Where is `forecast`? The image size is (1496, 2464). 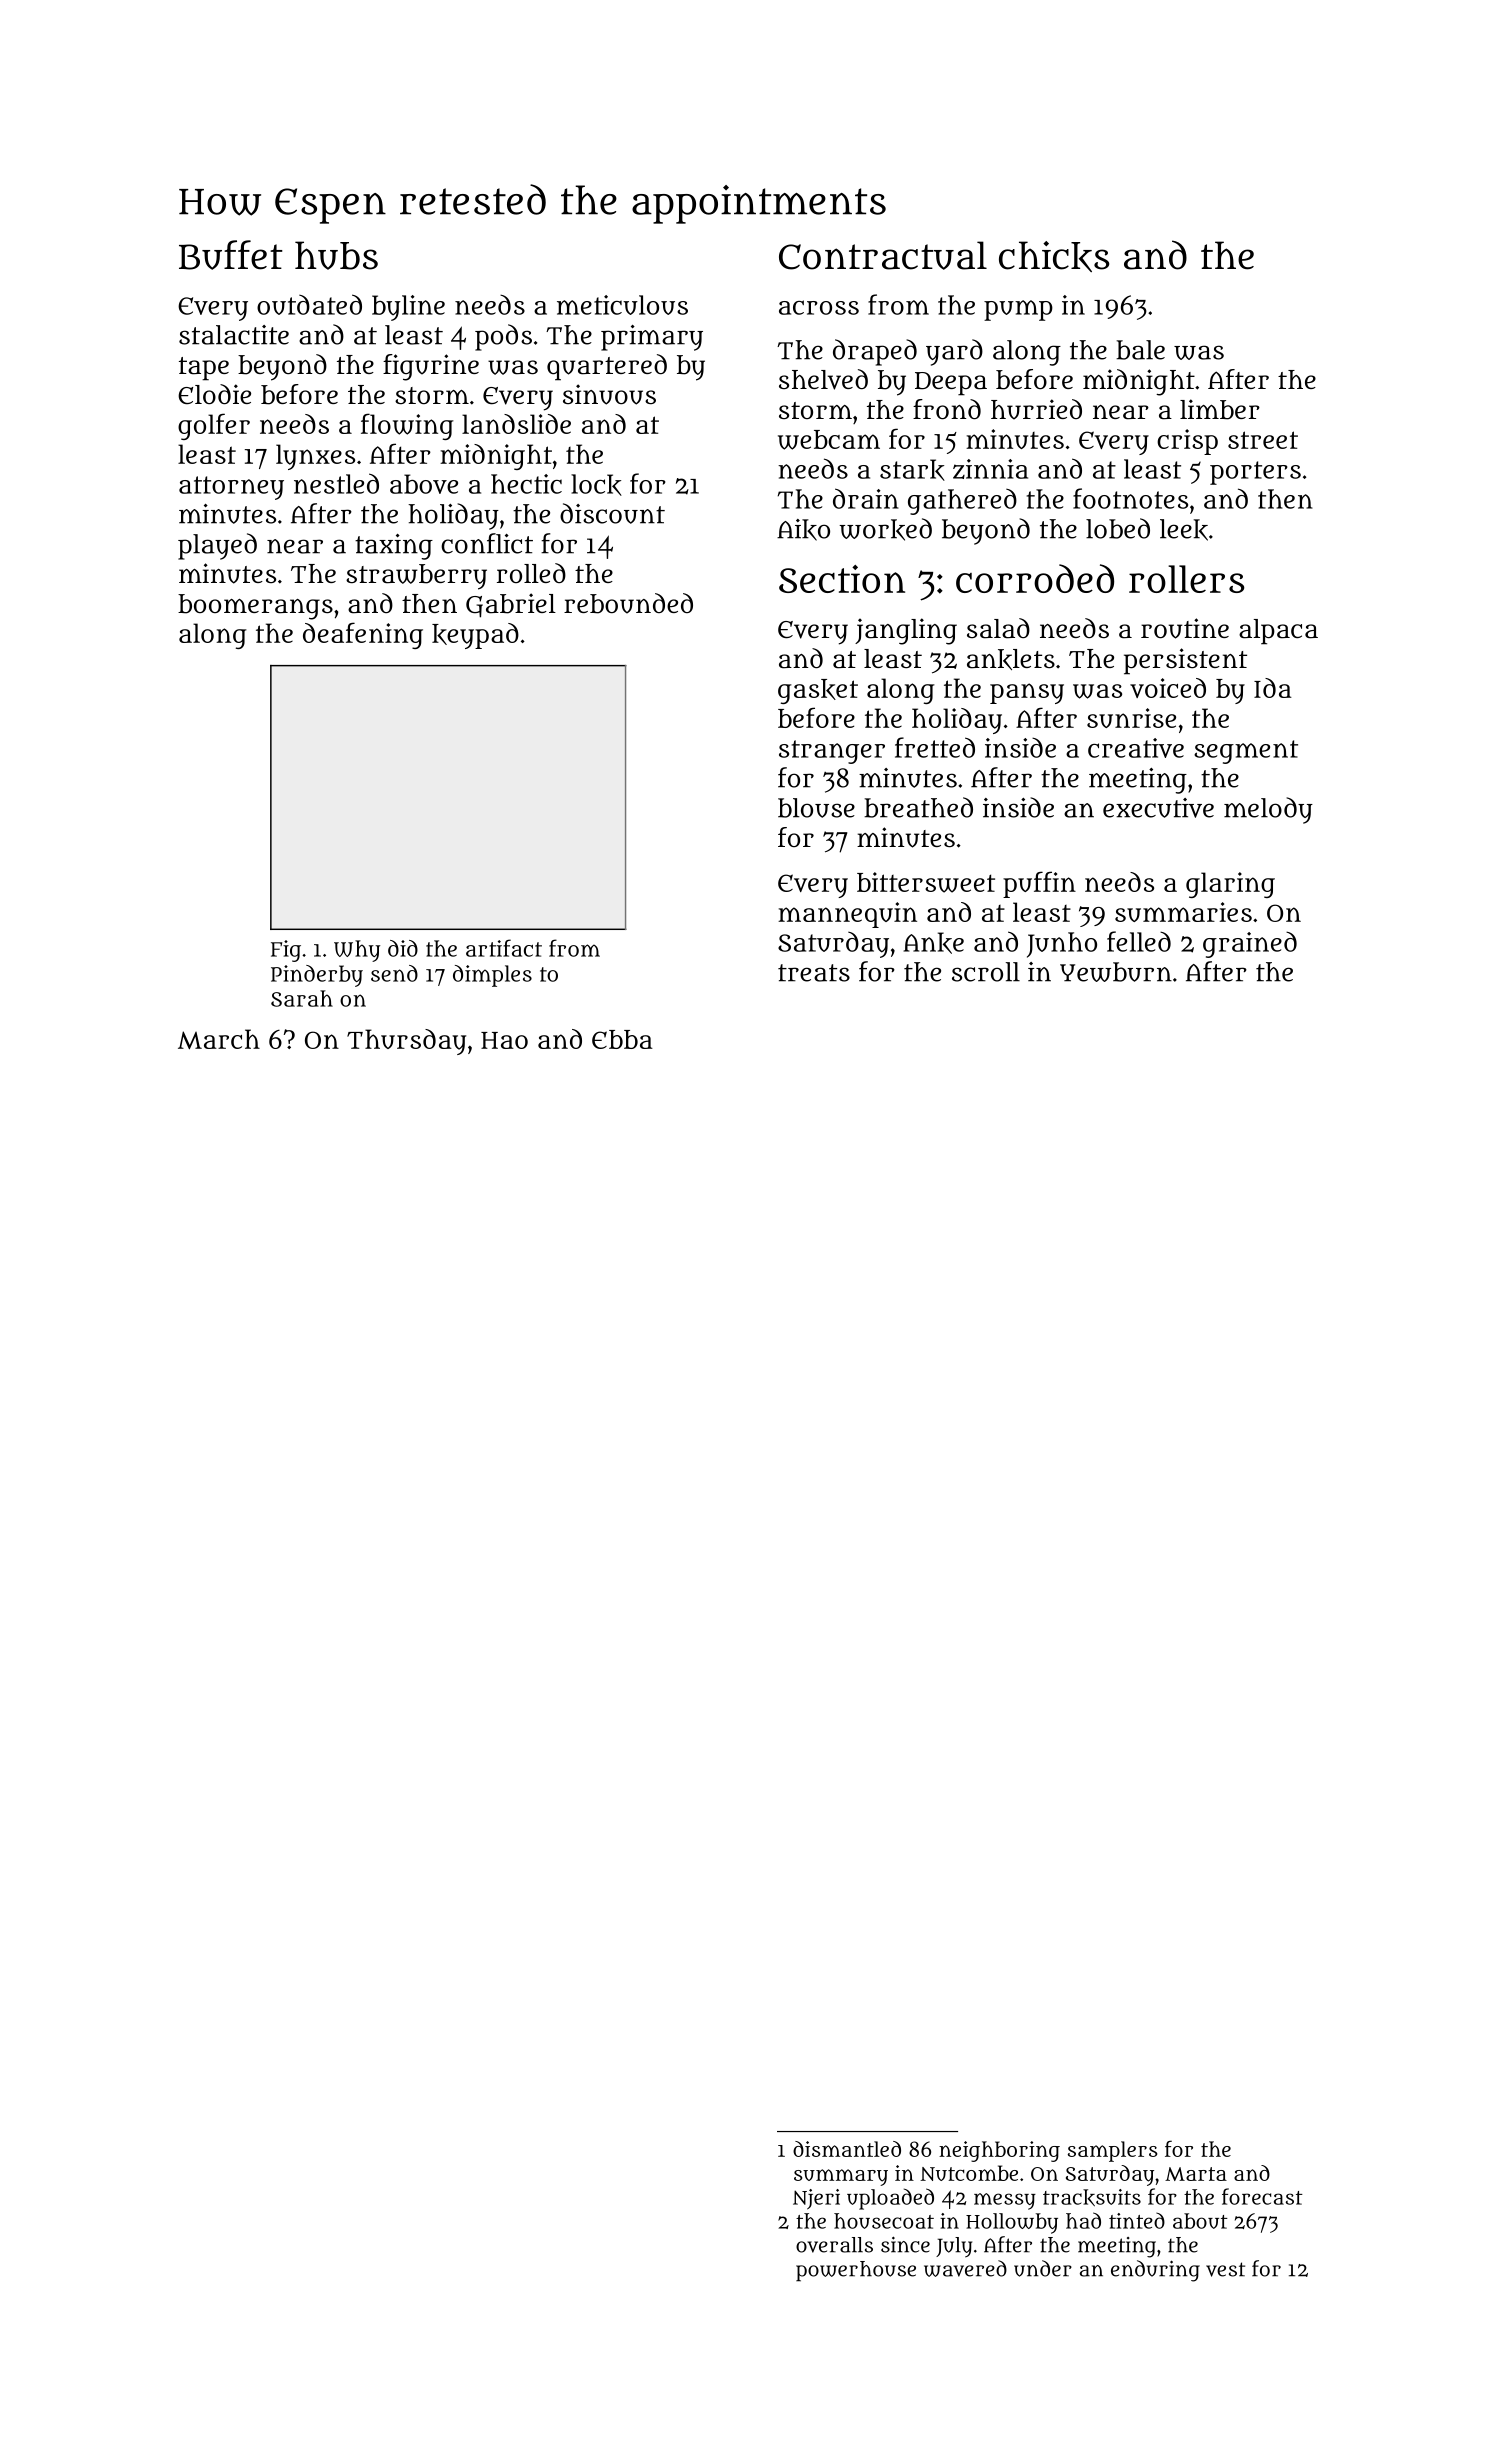 forecast is located at coordinates (1262, 2196).
